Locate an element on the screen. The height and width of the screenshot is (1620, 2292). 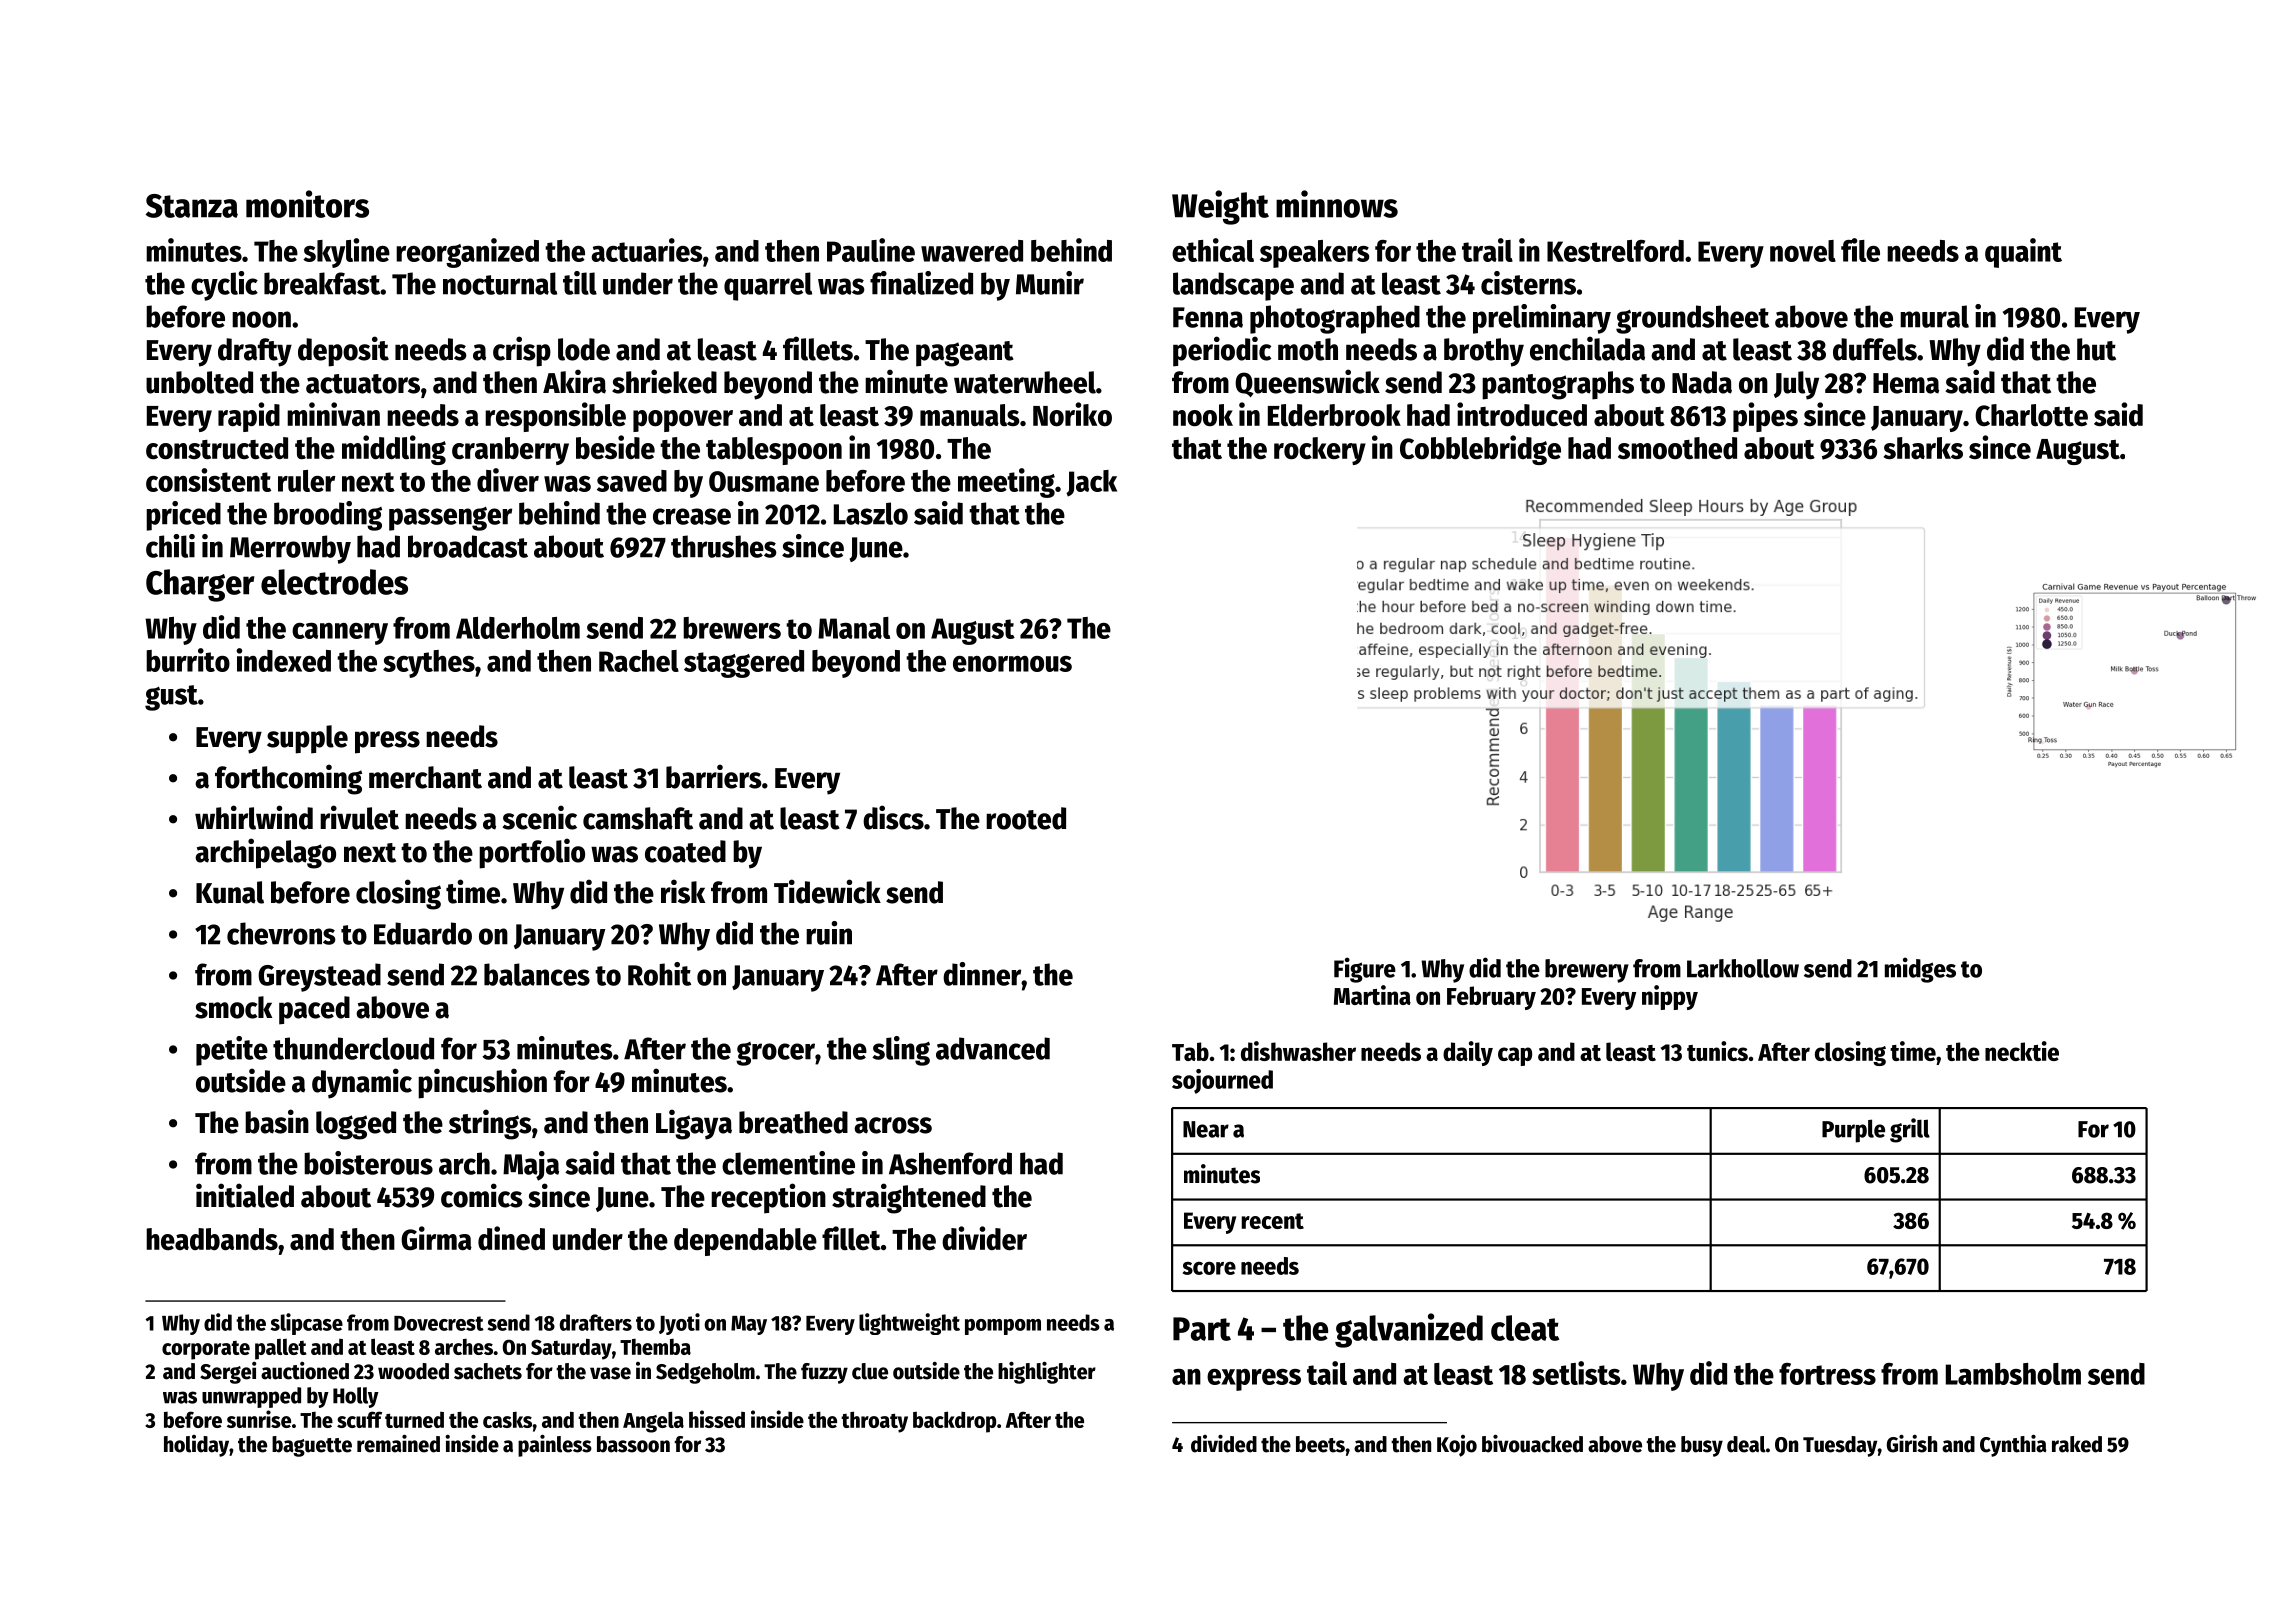
holiday is located at coordinates (196, 1446).
